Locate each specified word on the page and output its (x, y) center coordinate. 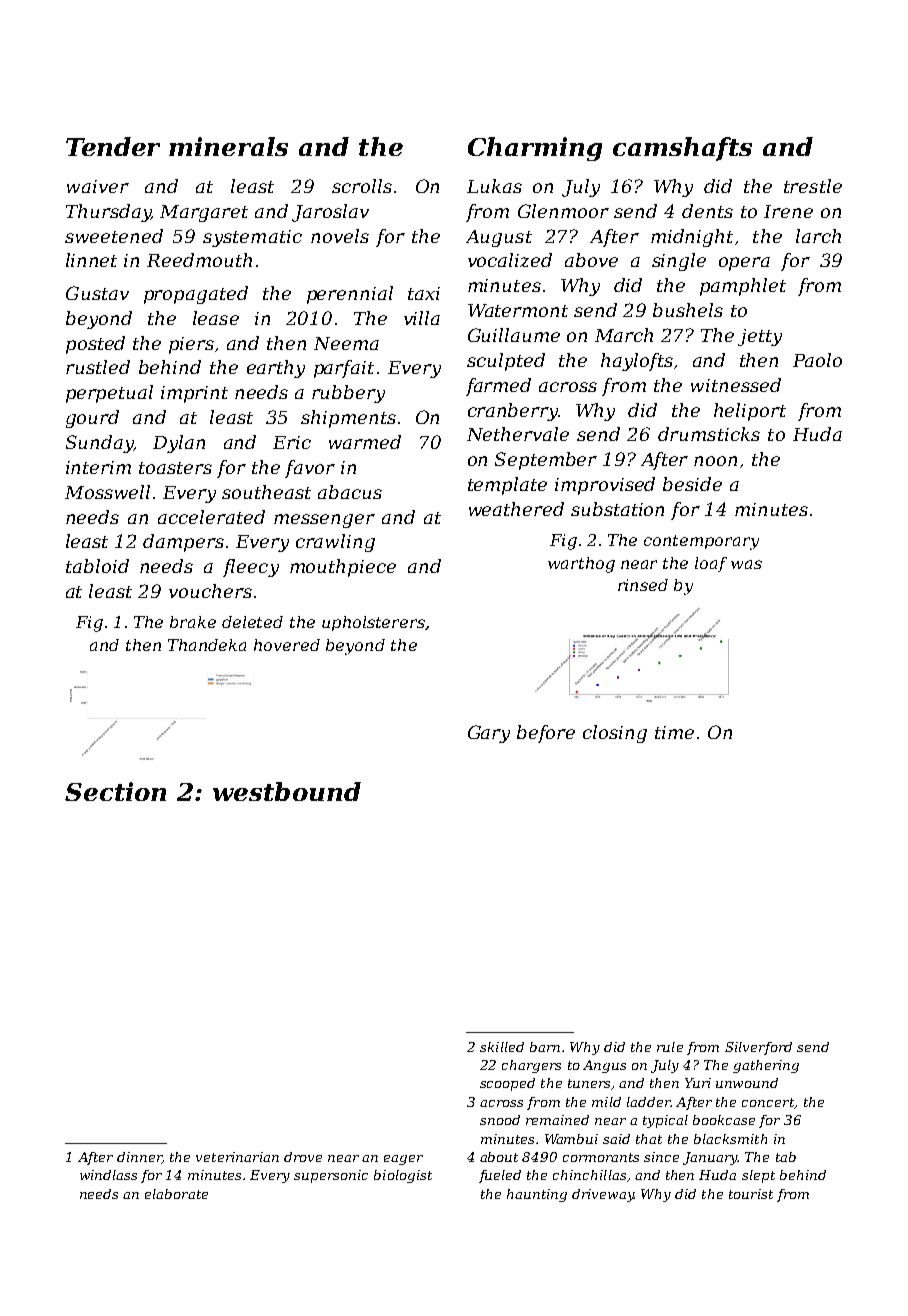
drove (303, 1157)
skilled (502, 1047)
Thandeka (207, 645)
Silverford (758, 1048)
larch (818, 236)
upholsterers (373, 623)
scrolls (362, 186)
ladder (648, 1102)
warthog (581, 565)
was (746, 564)
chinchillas (589, 1175)
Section (115, 791)
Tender (113, 146)
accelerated (211, 517)
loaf (711, 564)
